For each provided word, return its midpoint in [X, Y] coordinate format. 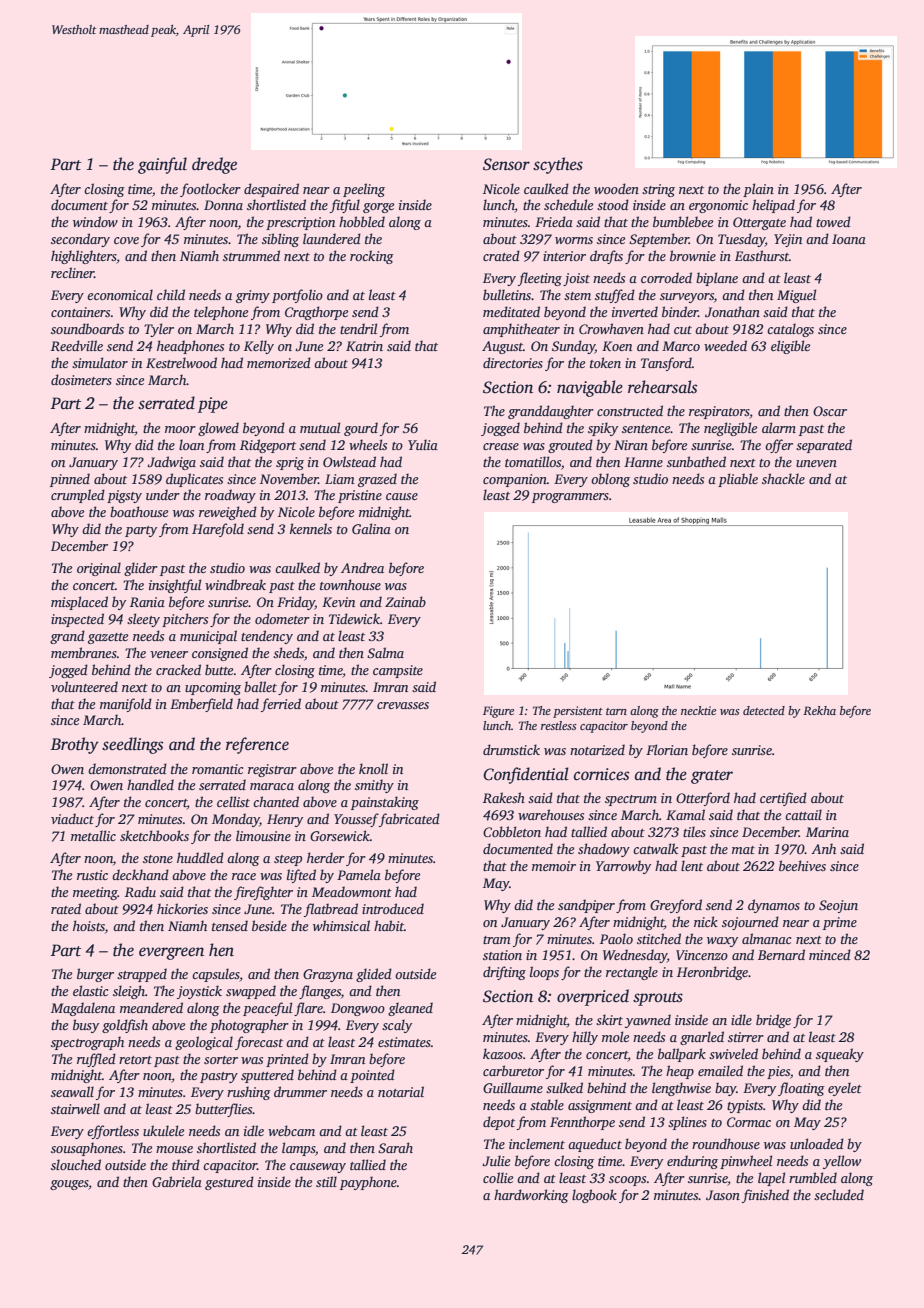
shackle [783, 478]
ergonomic [718, 206]
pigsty [124, 496]
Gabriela [177, 1181]
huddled [200, 857]
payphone [368, 1183]
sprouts [658, 999]
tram [497, 940]
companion [515, 480]
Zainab [405, 601]
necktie [698, 710]
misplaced [79, 603]
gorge [378, 208]
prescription [300, 223]
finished [765, 1196]
